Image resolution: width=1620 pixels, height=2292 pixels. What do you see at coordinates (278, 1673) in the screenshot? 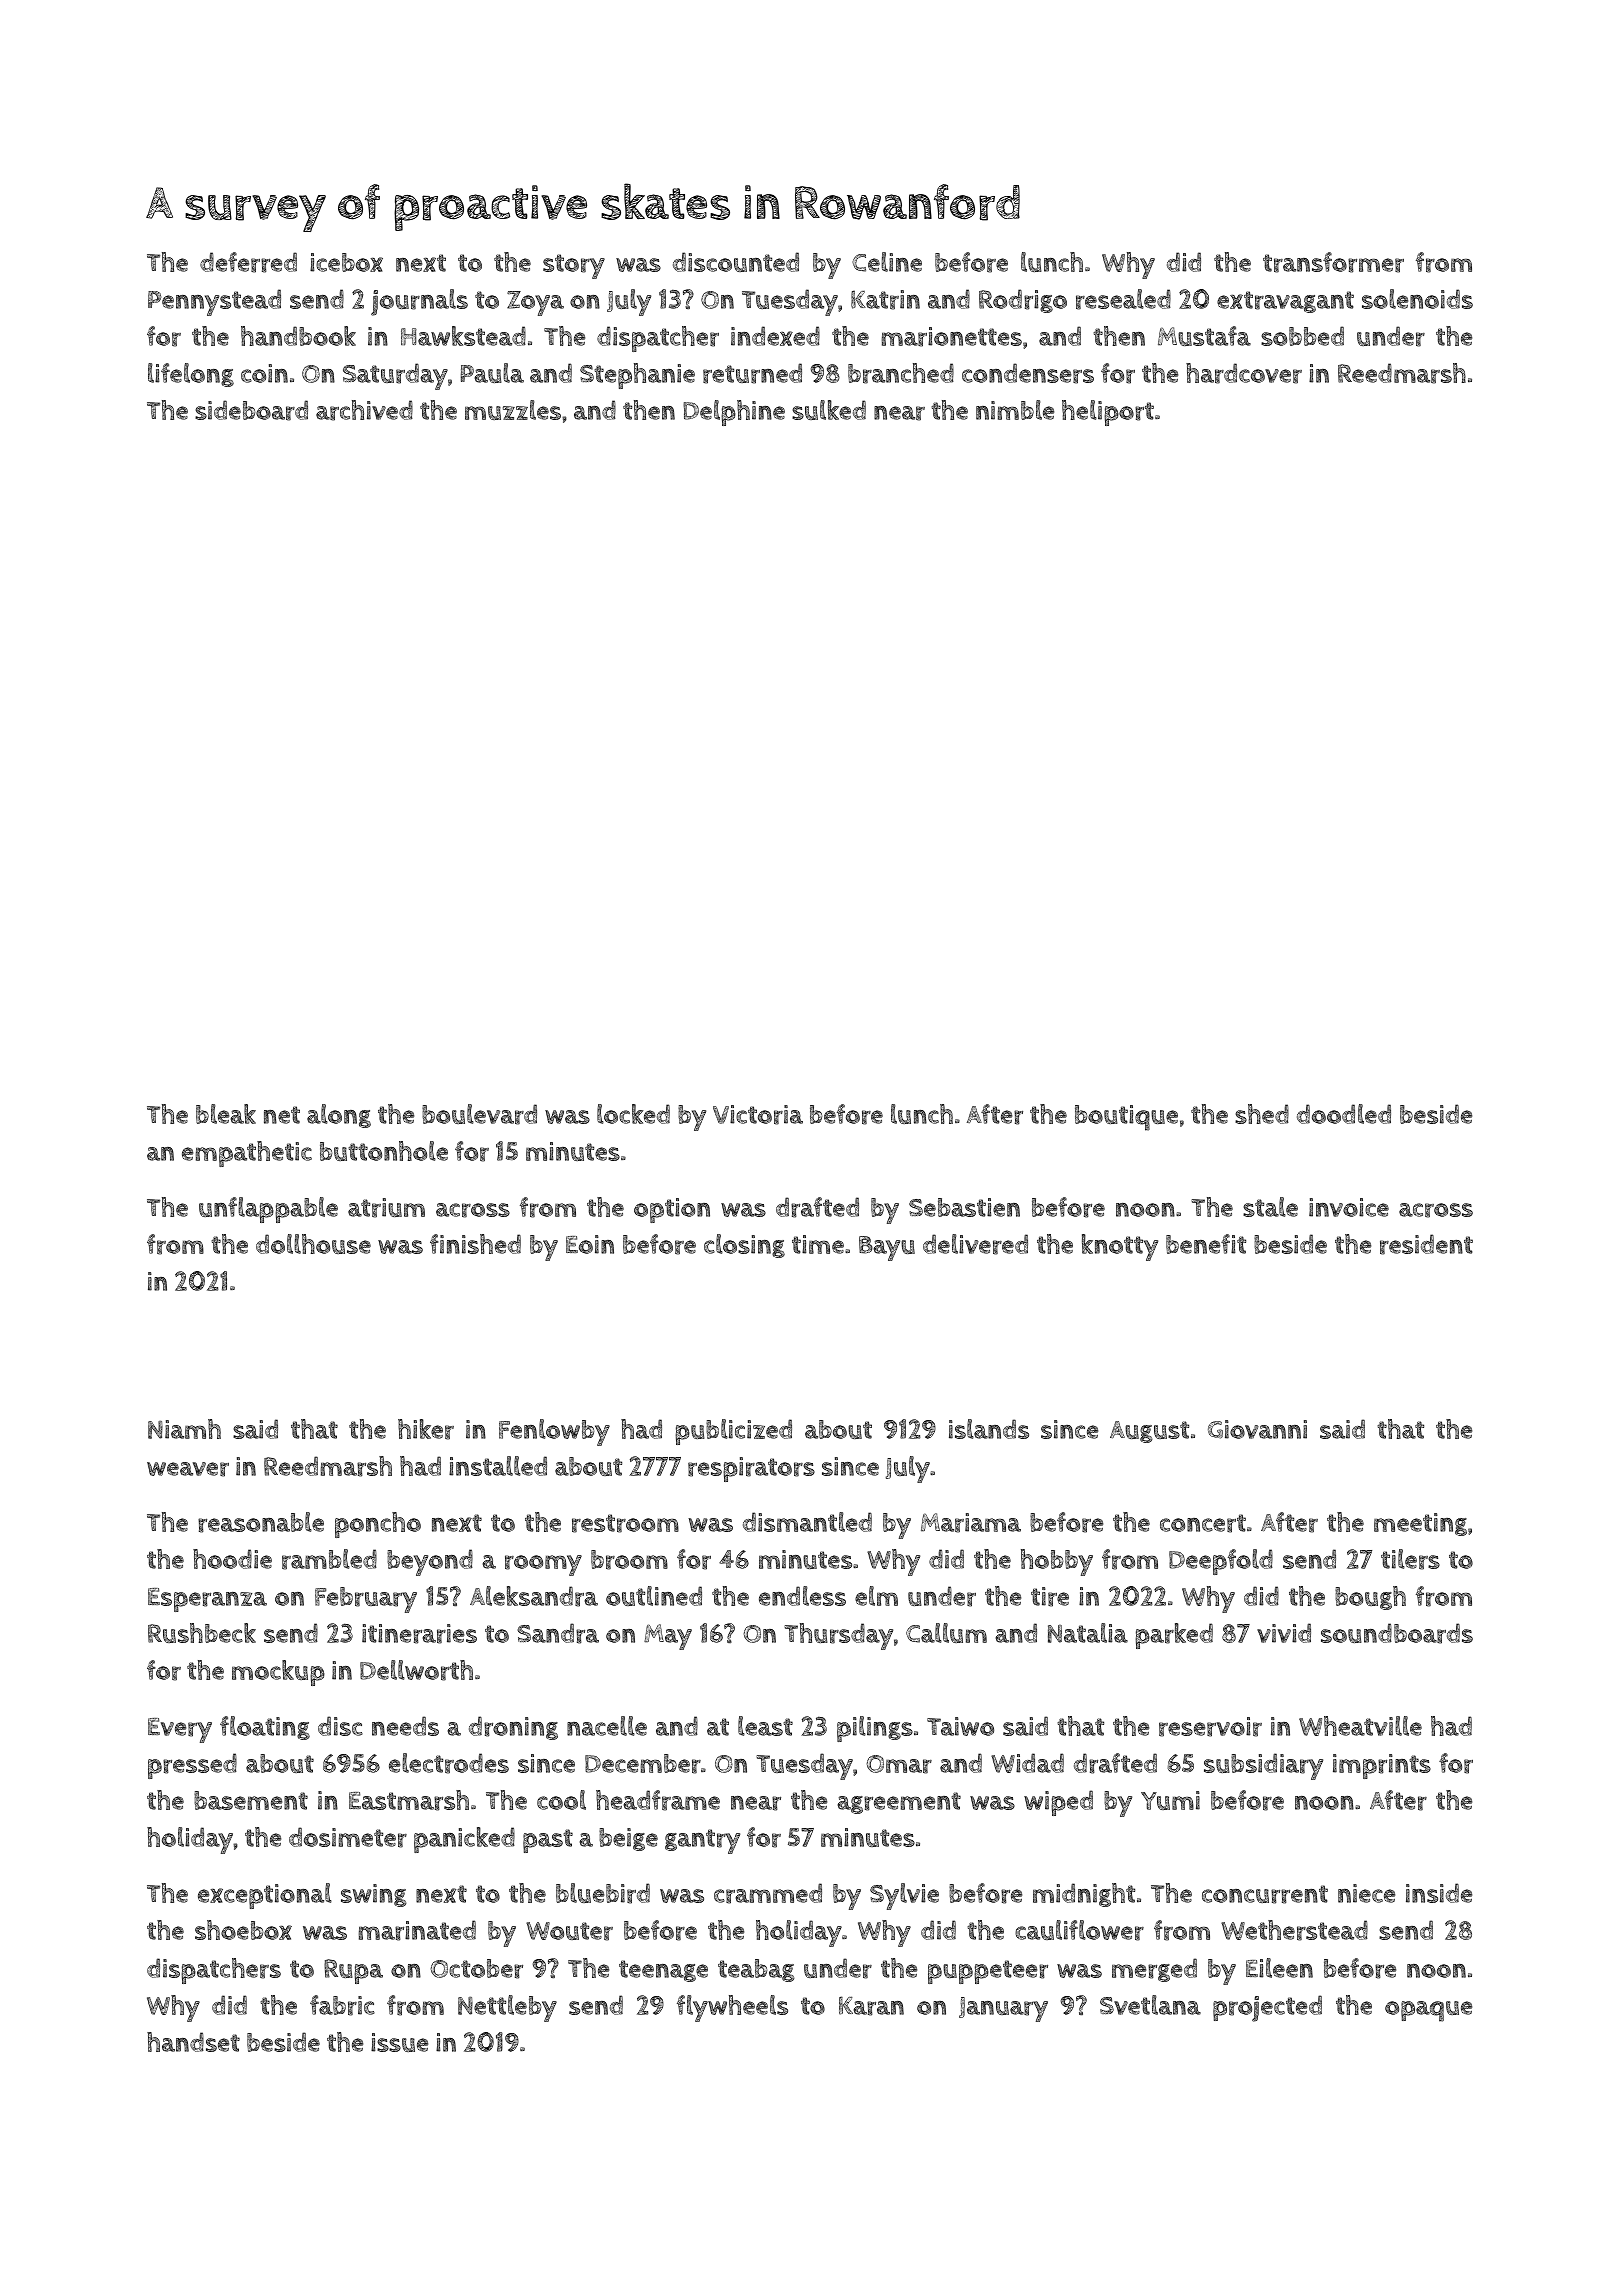
I see `mockup` at bounding box center [278, 1673].
